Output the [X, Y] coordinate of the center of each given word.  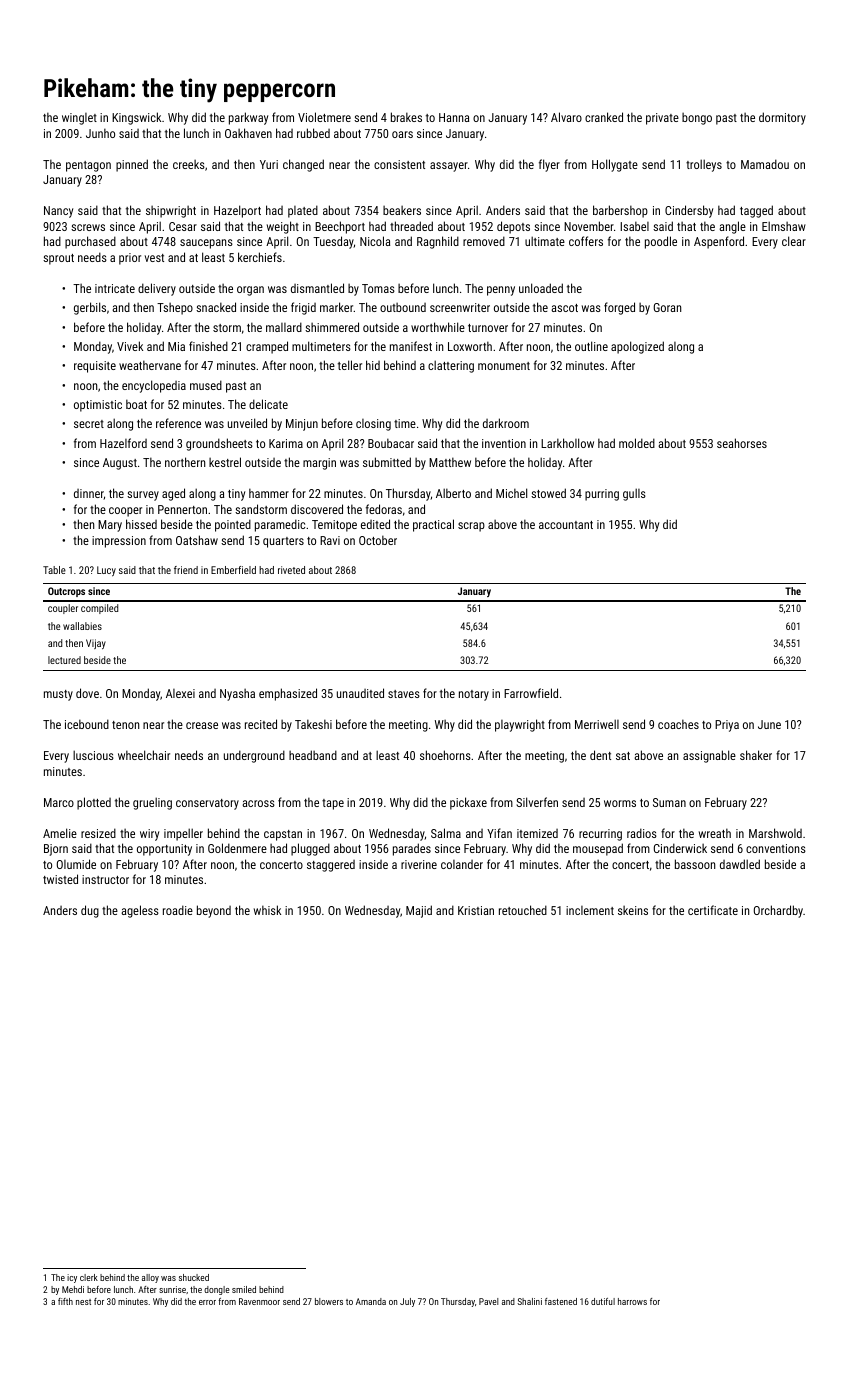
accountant [566, 525]
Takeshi [313, 724]
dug [90, 911]
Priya [727, 726]
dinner [89, 494]
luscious [93, 755]
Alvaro [566, 117]
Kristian [476, 910]
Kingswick [136, 118]
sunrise [172, 1289]
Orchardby [778, 911]
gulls [634, 494]
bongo [697, 119]
